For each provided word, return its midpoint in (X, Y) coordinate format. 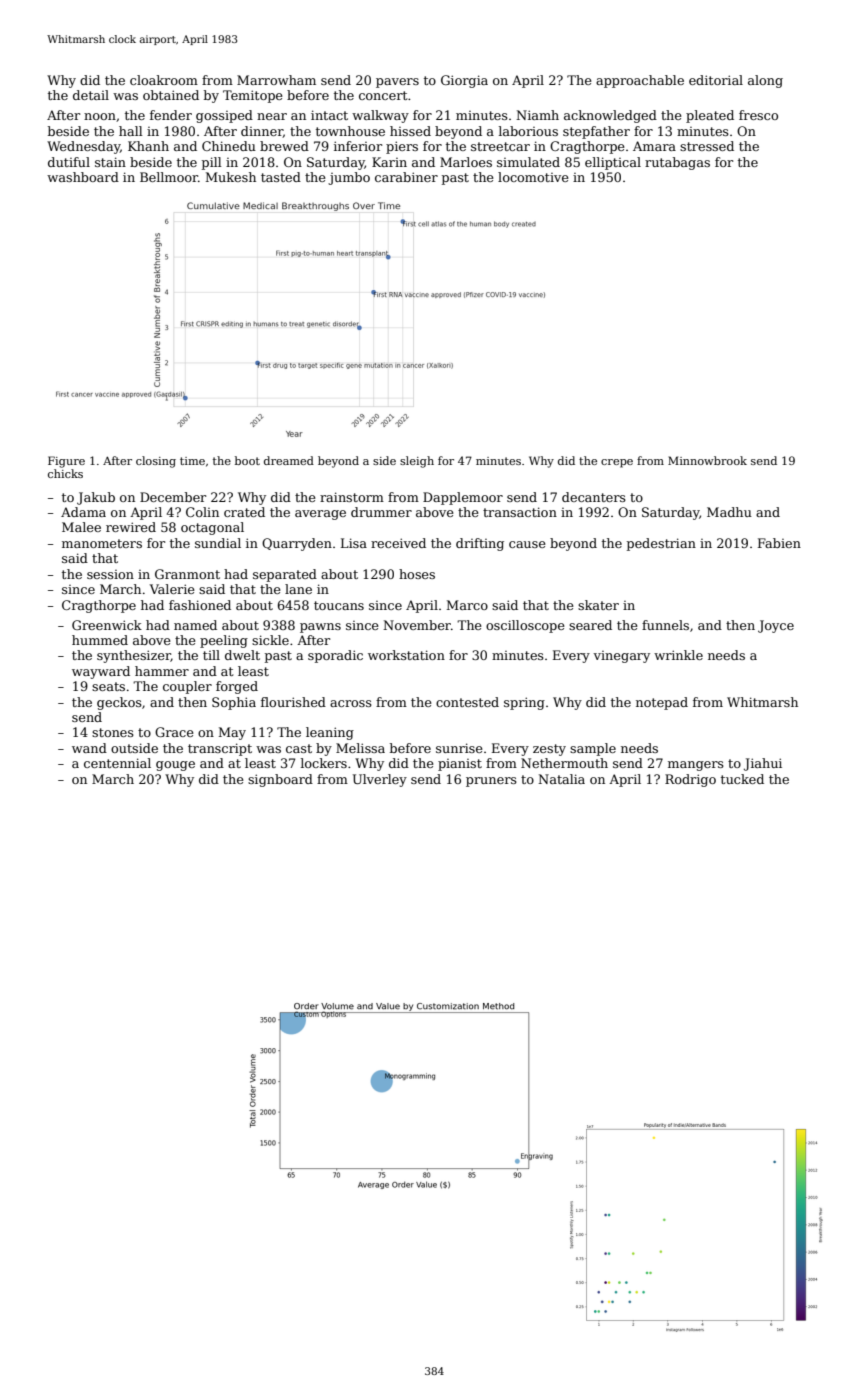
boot (247, 460)
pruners (491, 782)
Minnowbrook (707, 460)
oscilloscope (525, 626)
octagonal (212, 528)
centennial (117, 763)
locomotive (533, 177)
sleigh (417, 462)
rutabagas (677, 163)
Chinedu (229, 146)
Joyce (776, 626)
